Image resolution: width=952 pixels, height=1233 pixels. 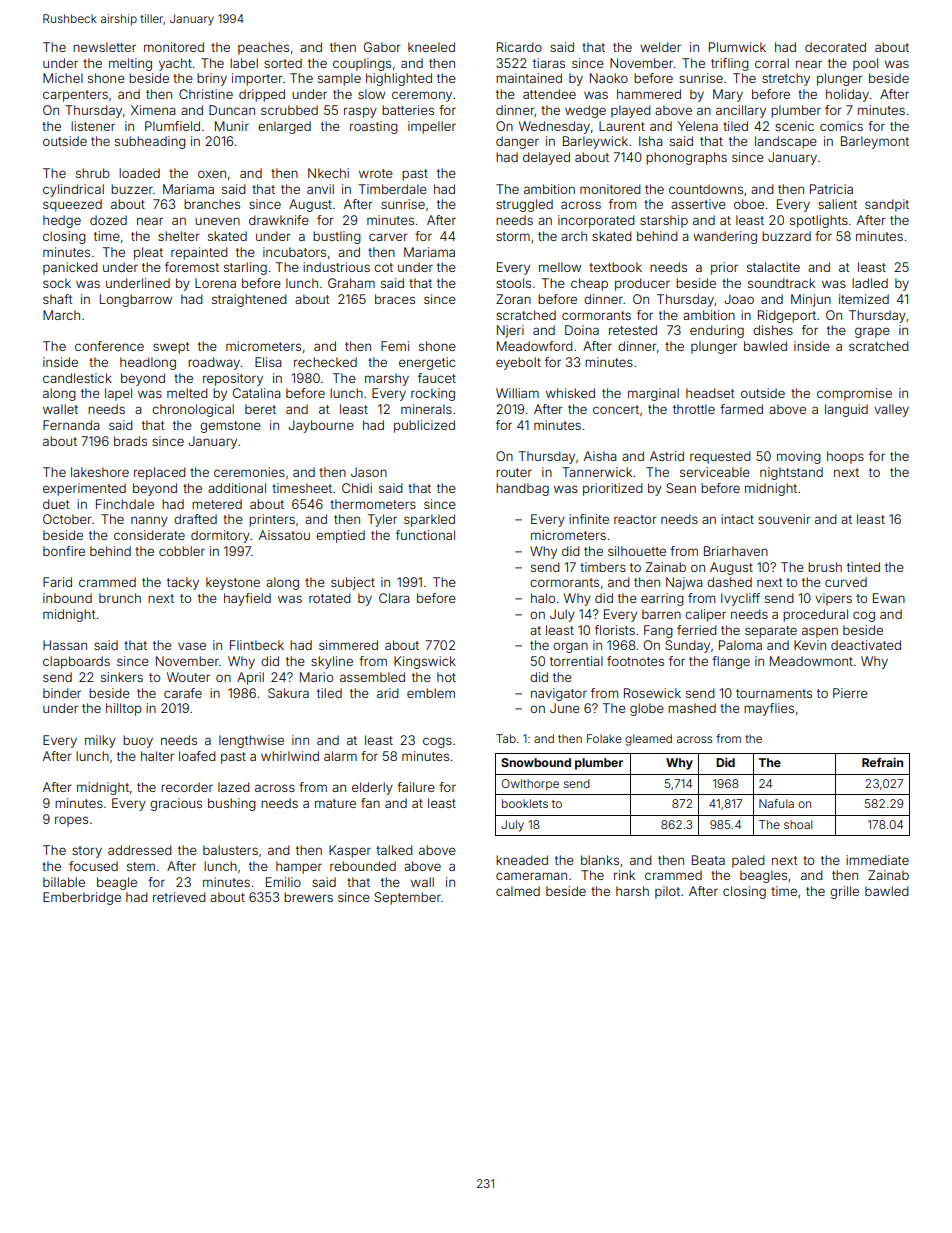 I want to click on Ricardo, so click(x=519, y=47).
